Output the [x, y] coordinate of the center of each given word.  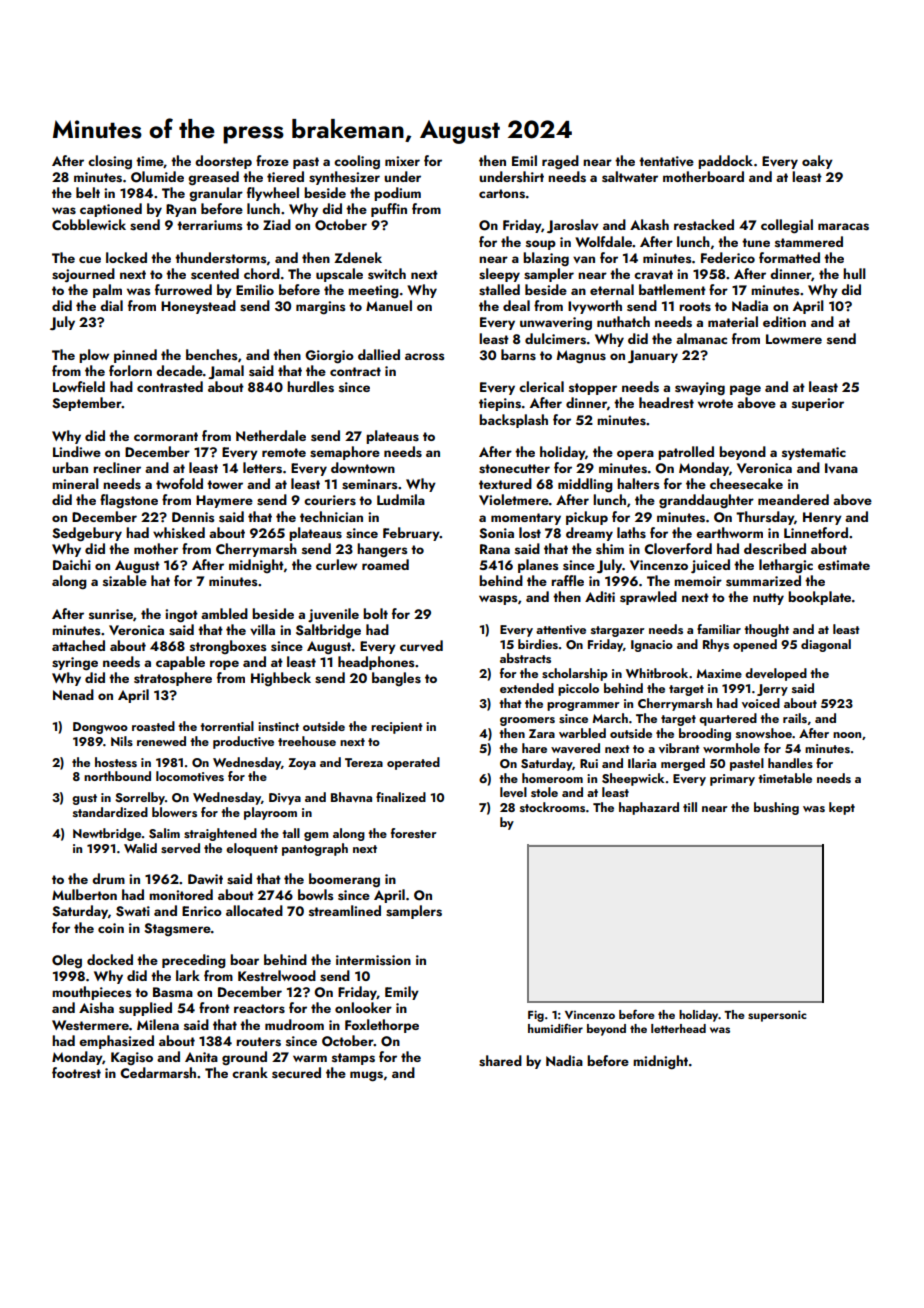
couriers [330, 500]
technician [331, 516]
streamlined [345, 910]
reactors [259, 1009]
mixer [402, 161]
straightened [220, 834]
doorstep [223, 162]
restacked [704, 225]
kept [842, 808]
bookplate [819, 598]
